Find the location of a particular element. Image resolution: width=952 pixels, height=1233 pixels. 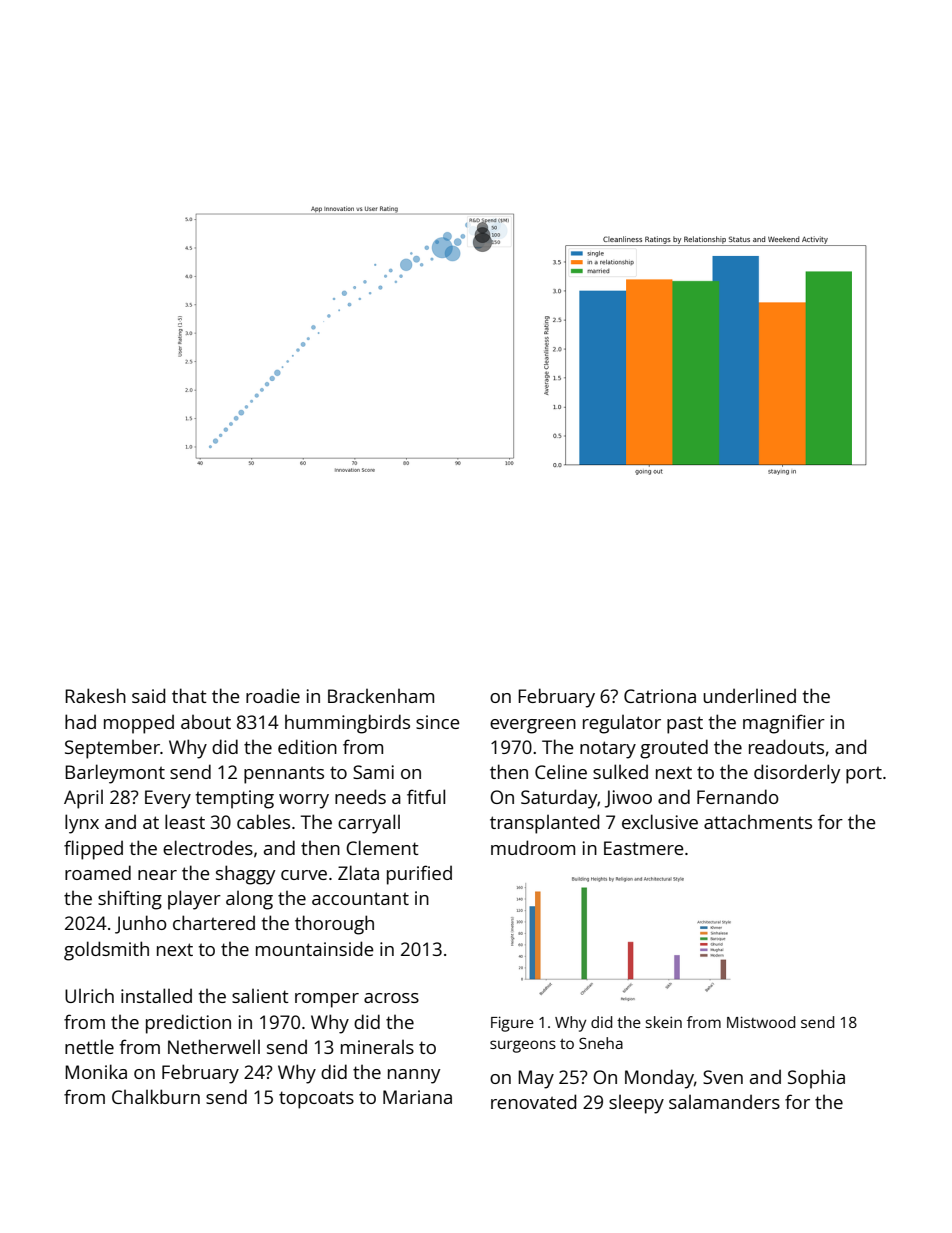

Junho is located at coordinates (141, 924).
